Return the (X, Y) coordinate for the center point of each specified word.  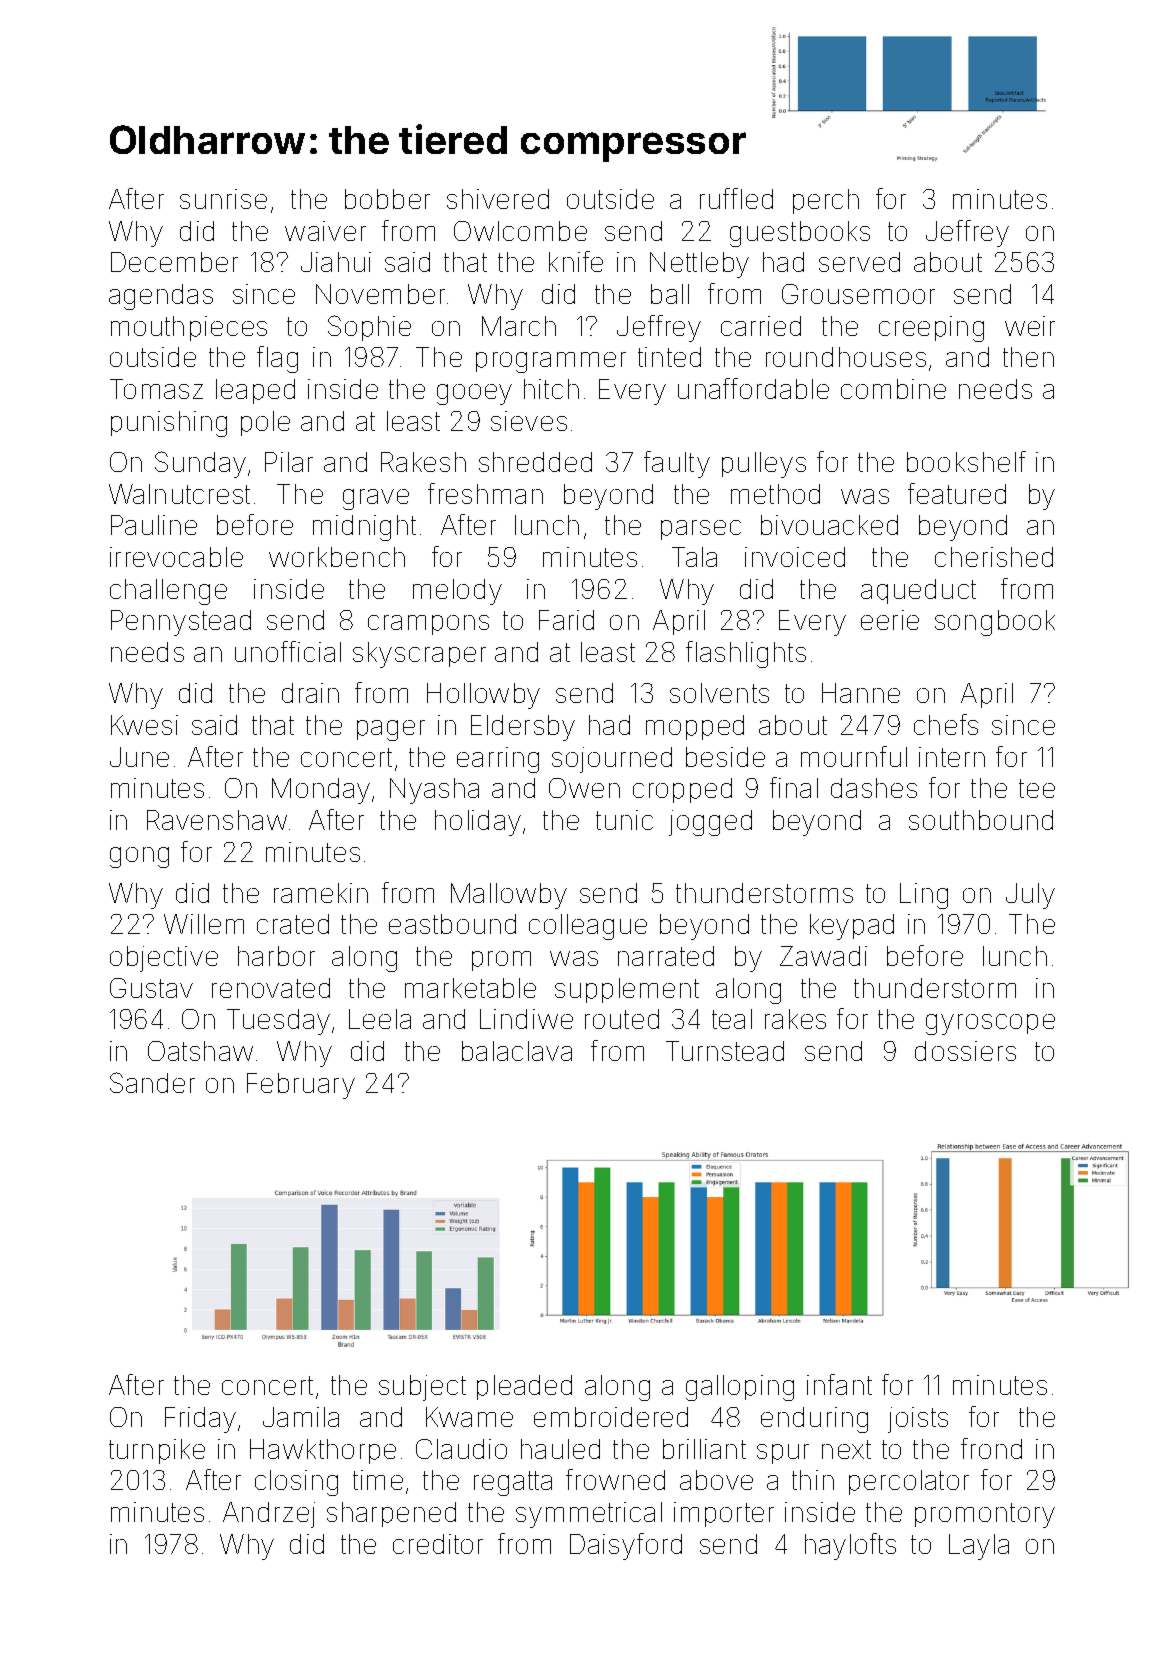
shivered (498, 199)
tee (1037, 788)
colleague (588, 927)
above (716, 1480)
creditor (438, 1544)
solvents (719, 693)
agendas (161, 297)
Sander (152, 1082)
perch (826, 201)
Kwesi (144, 725)
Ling (924, 896)
